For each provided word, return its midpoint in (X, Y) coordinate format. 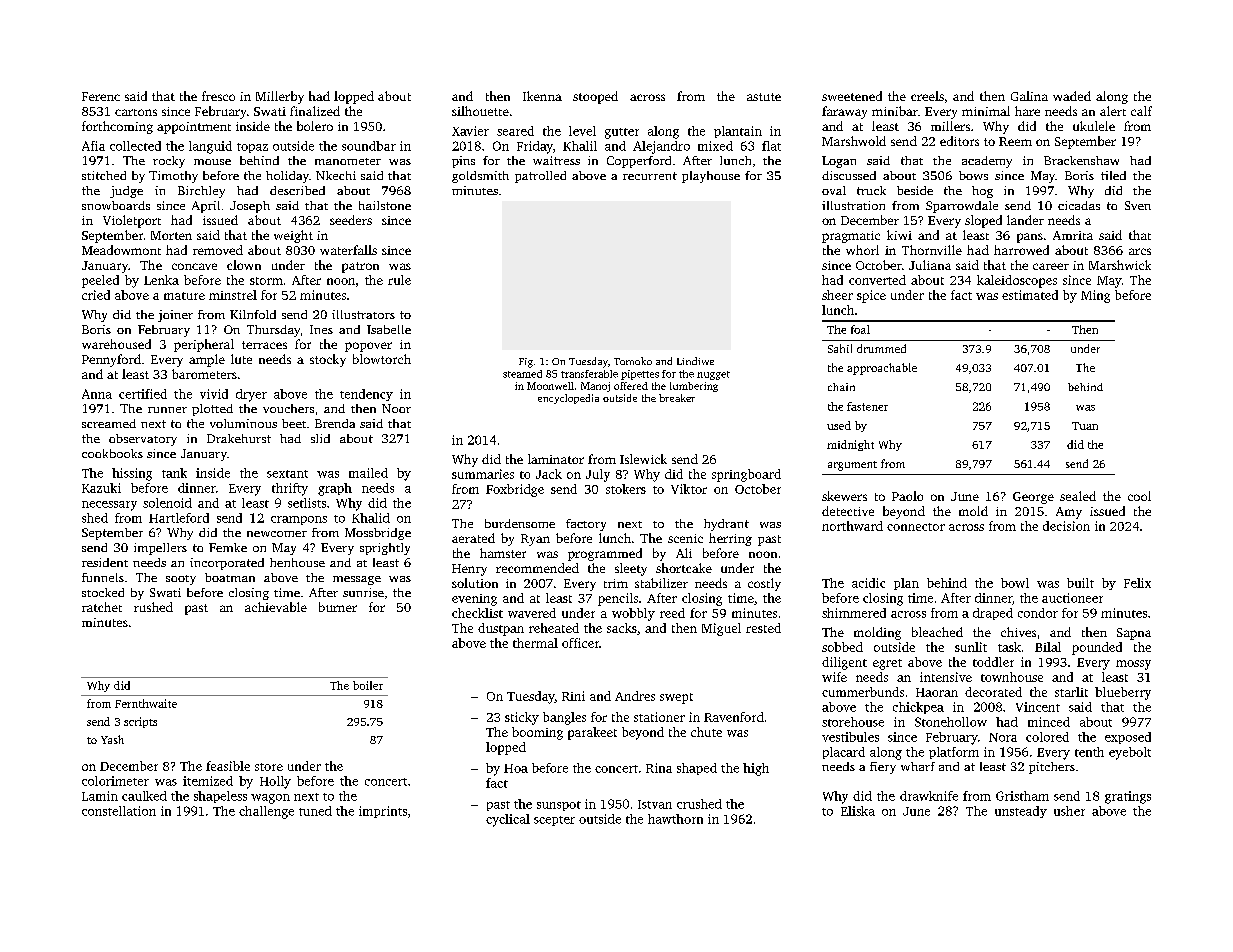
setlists (307, 503)
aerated (473, 538)
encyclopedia (568, 399)
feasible (228, 766)
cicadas (1079, 205)
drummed (881, 348)
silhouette (480, 111)
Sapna (1134, 634)
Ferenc (101, 96)
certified (143, 394)
